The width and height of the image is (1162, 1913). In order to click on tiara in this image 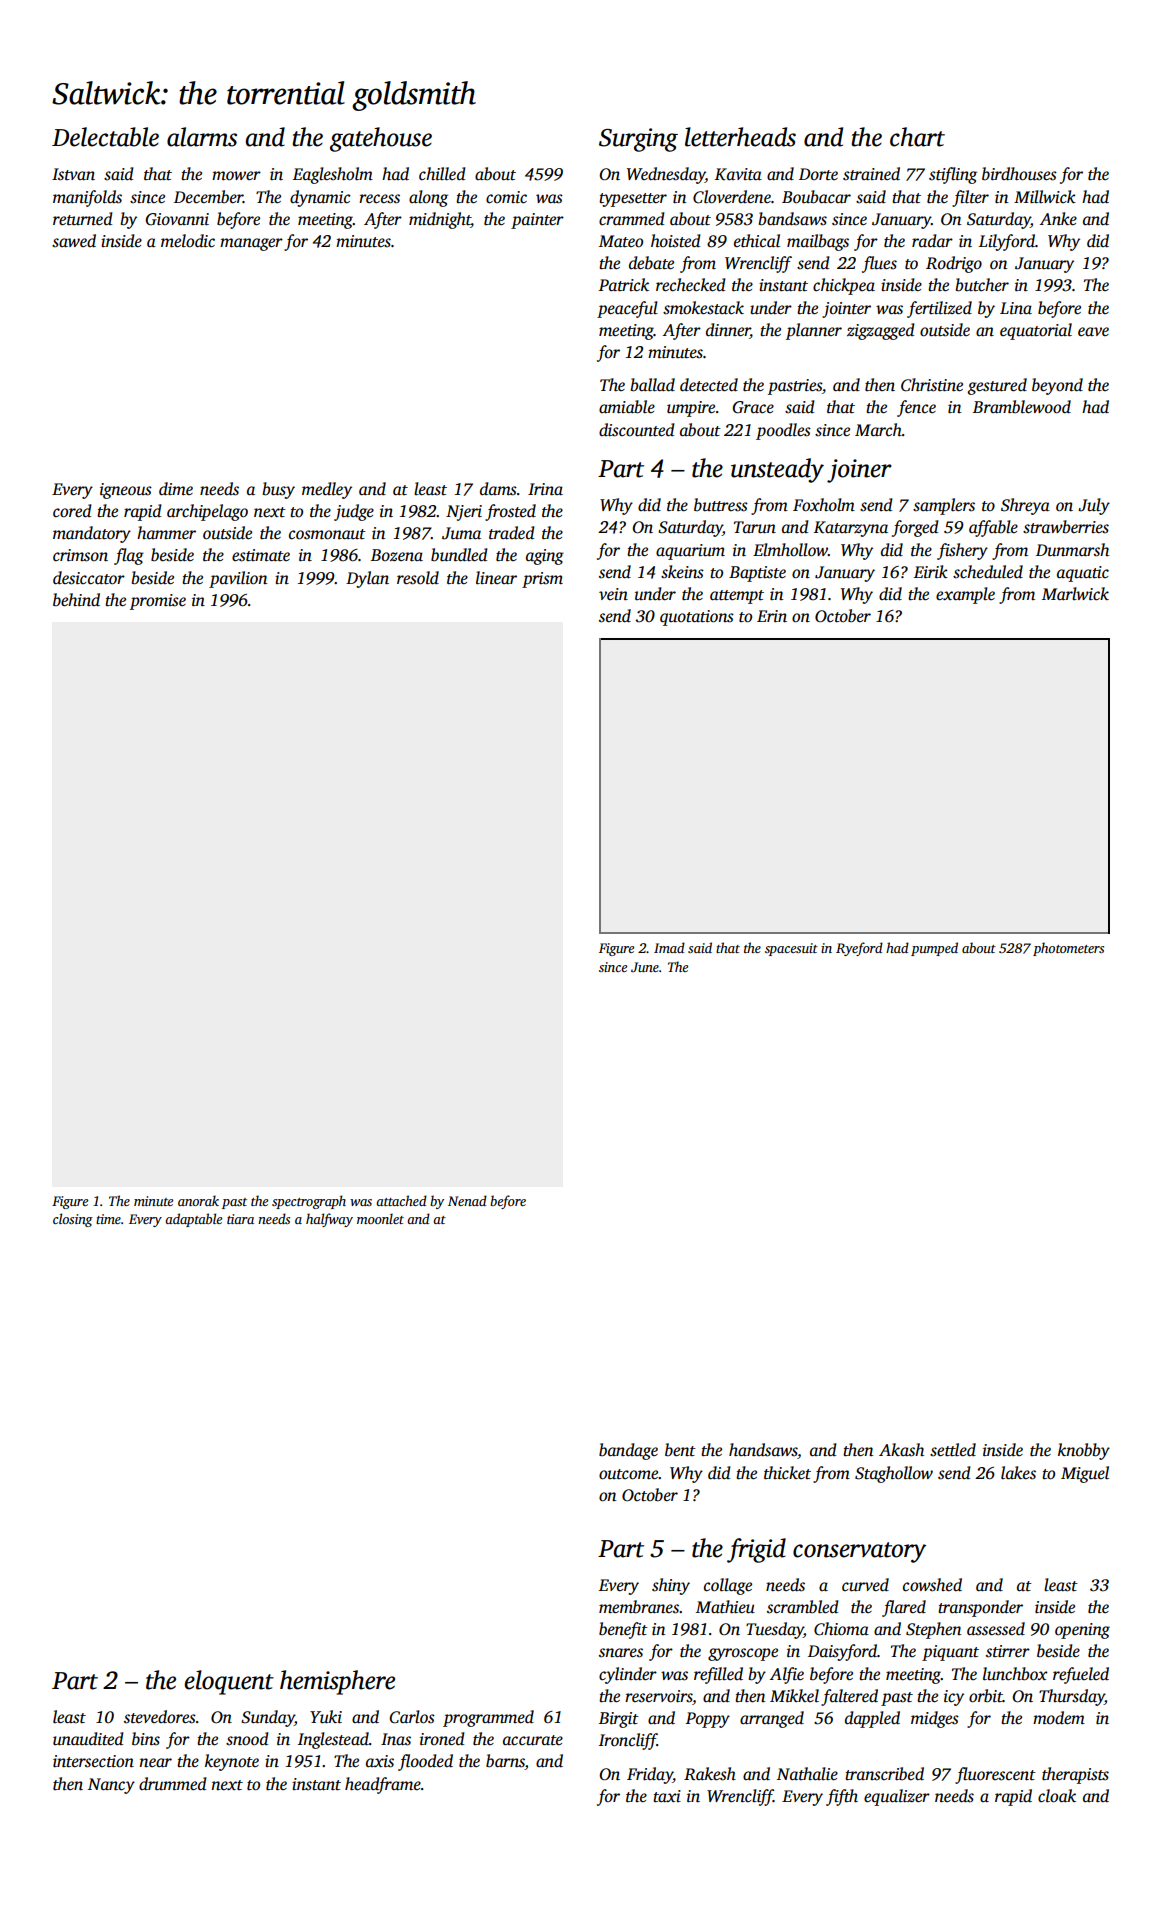, I will do `click(240, 1219)`.
